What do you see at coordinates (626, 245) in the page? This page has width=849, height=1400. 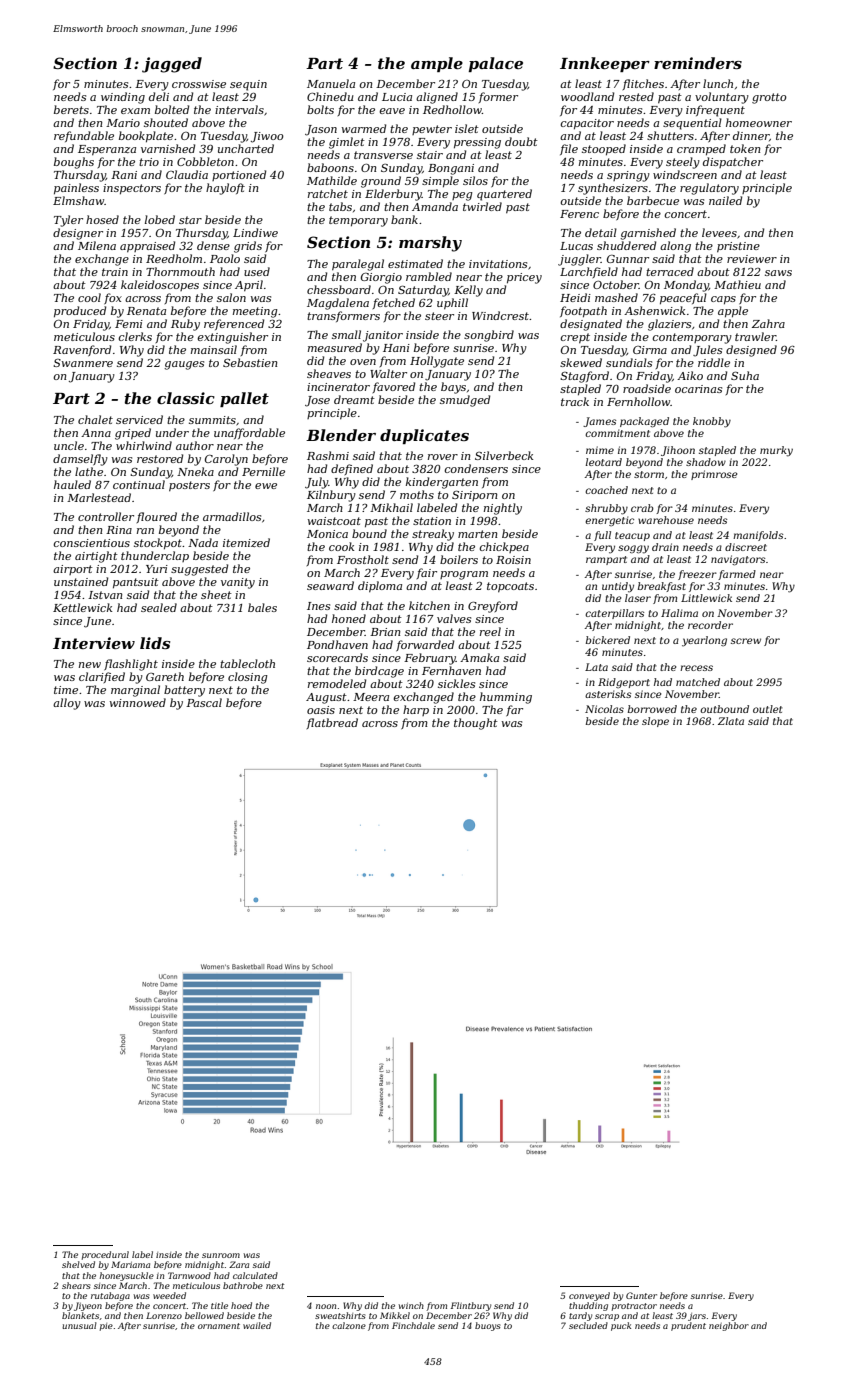 I see `shuddered` at bounding box center [626, 245].
